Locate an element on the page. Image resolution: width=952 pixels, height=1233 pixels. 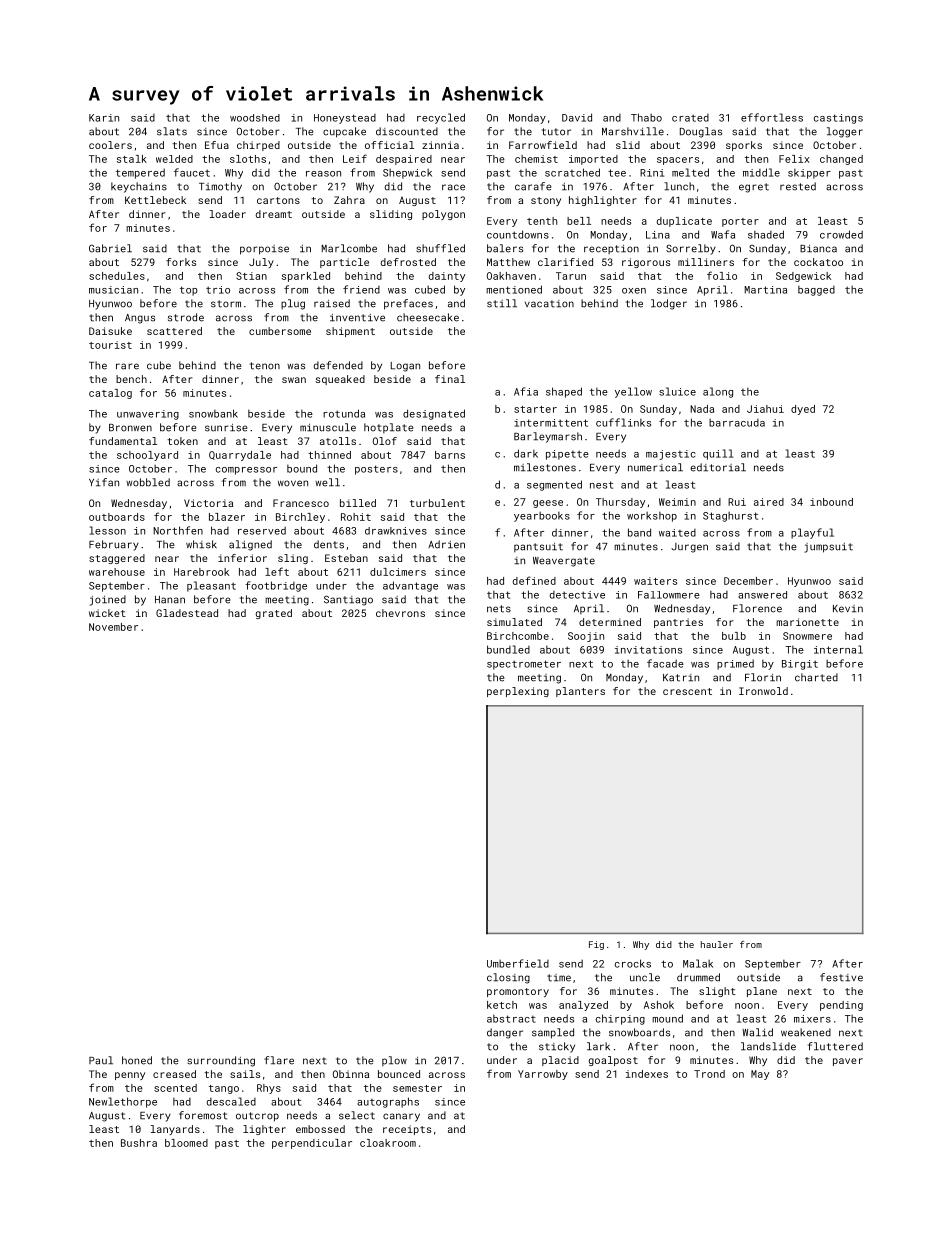
dark is located at coordinates (526, 453).
